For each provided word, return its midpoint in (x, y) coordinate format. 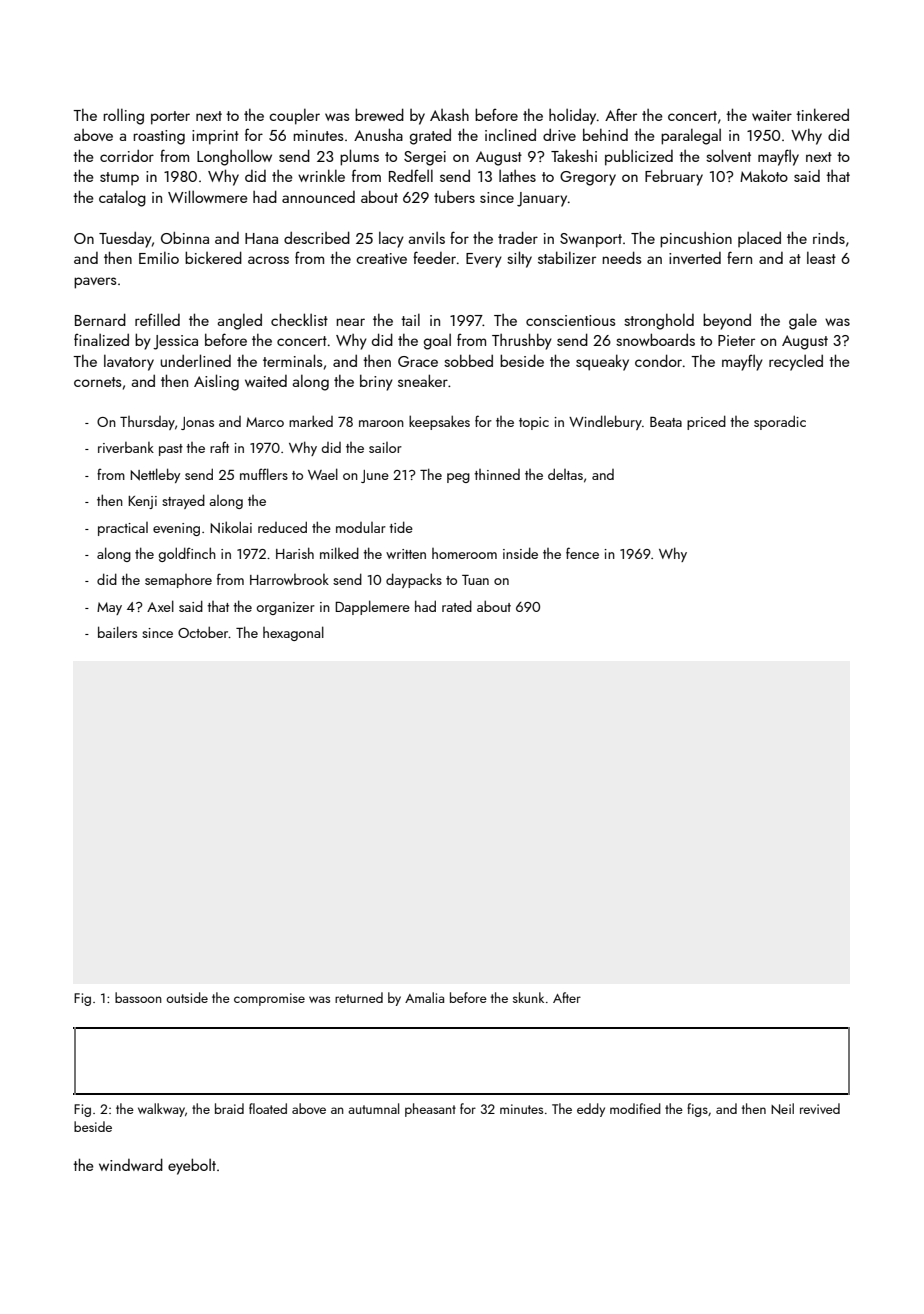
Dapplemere (372, 607)
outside (187, 997)
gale (803, 322)
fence (582, 553)
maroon (381, 423)
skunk (528, 997)
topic (534, 423)
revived (820, 1108)
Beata (666, 422)
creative (381, 258)
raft (219, 447)
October (203, 632)
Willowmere (208, 196)
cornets (97, 382)
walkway (161, 1110)
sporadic (780, 422)
